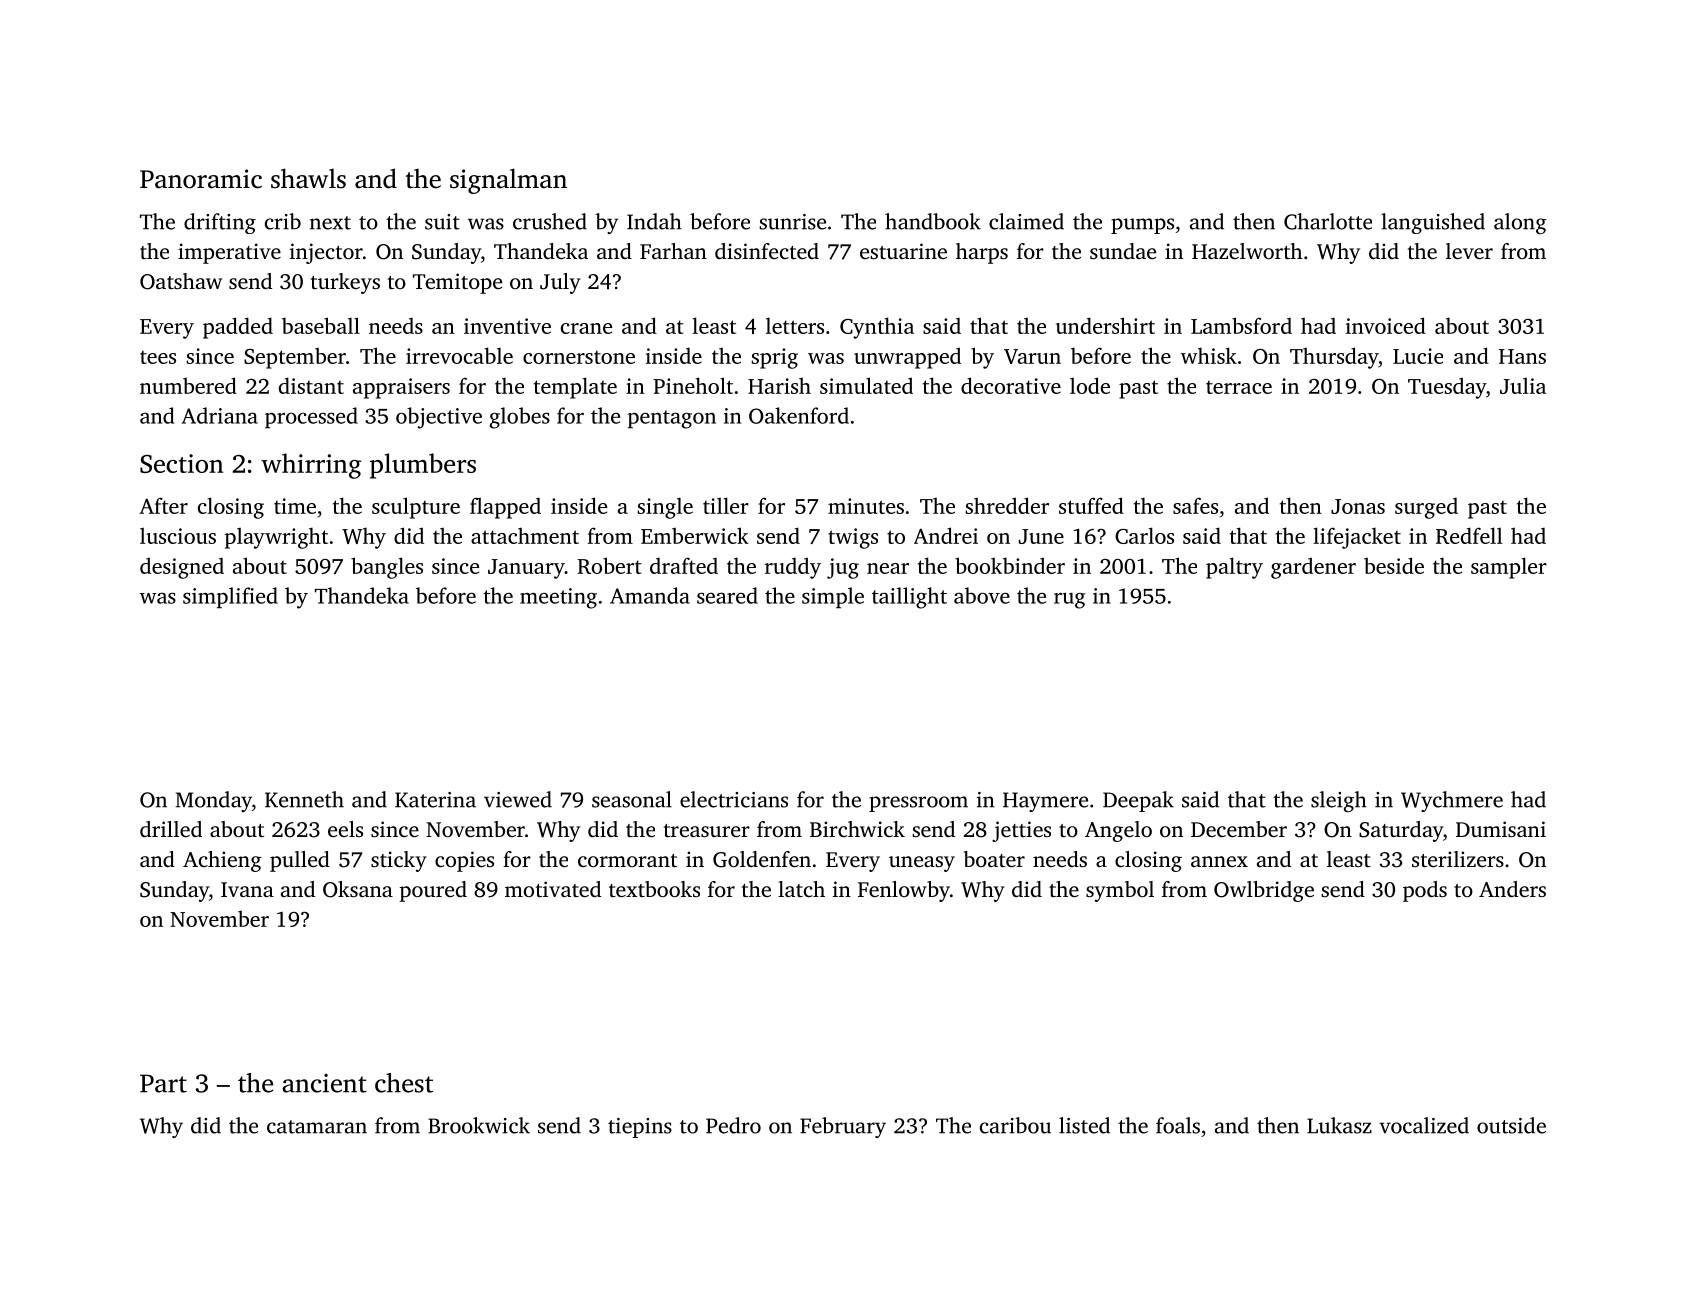 This image has width=1686, height=1303. What do you see at coordinates (1339, 1125) in the image?
I see `Lukasz` at bounding box center [1339, 1125].
